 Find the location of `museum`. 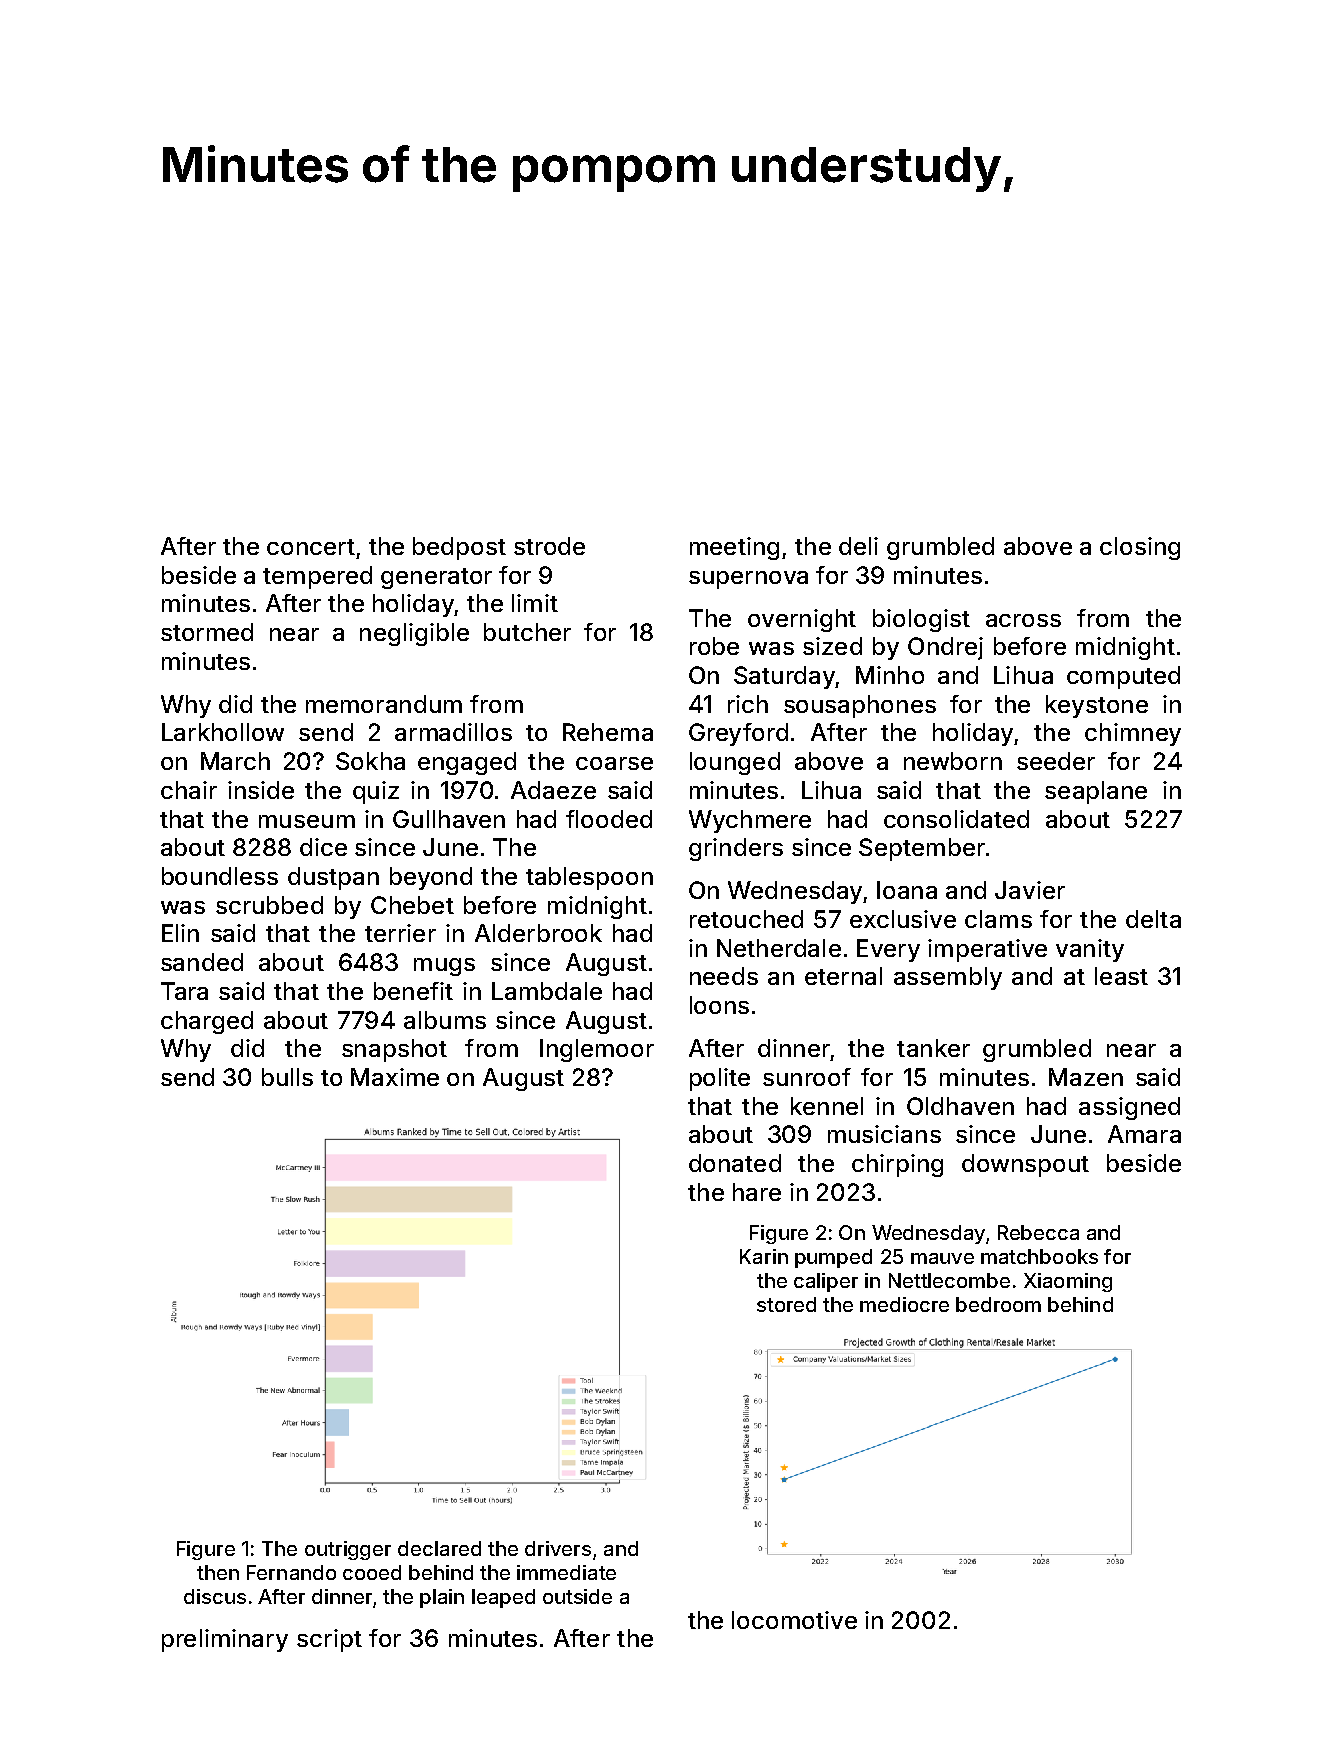

museum is located at coordinates (307, 821).
